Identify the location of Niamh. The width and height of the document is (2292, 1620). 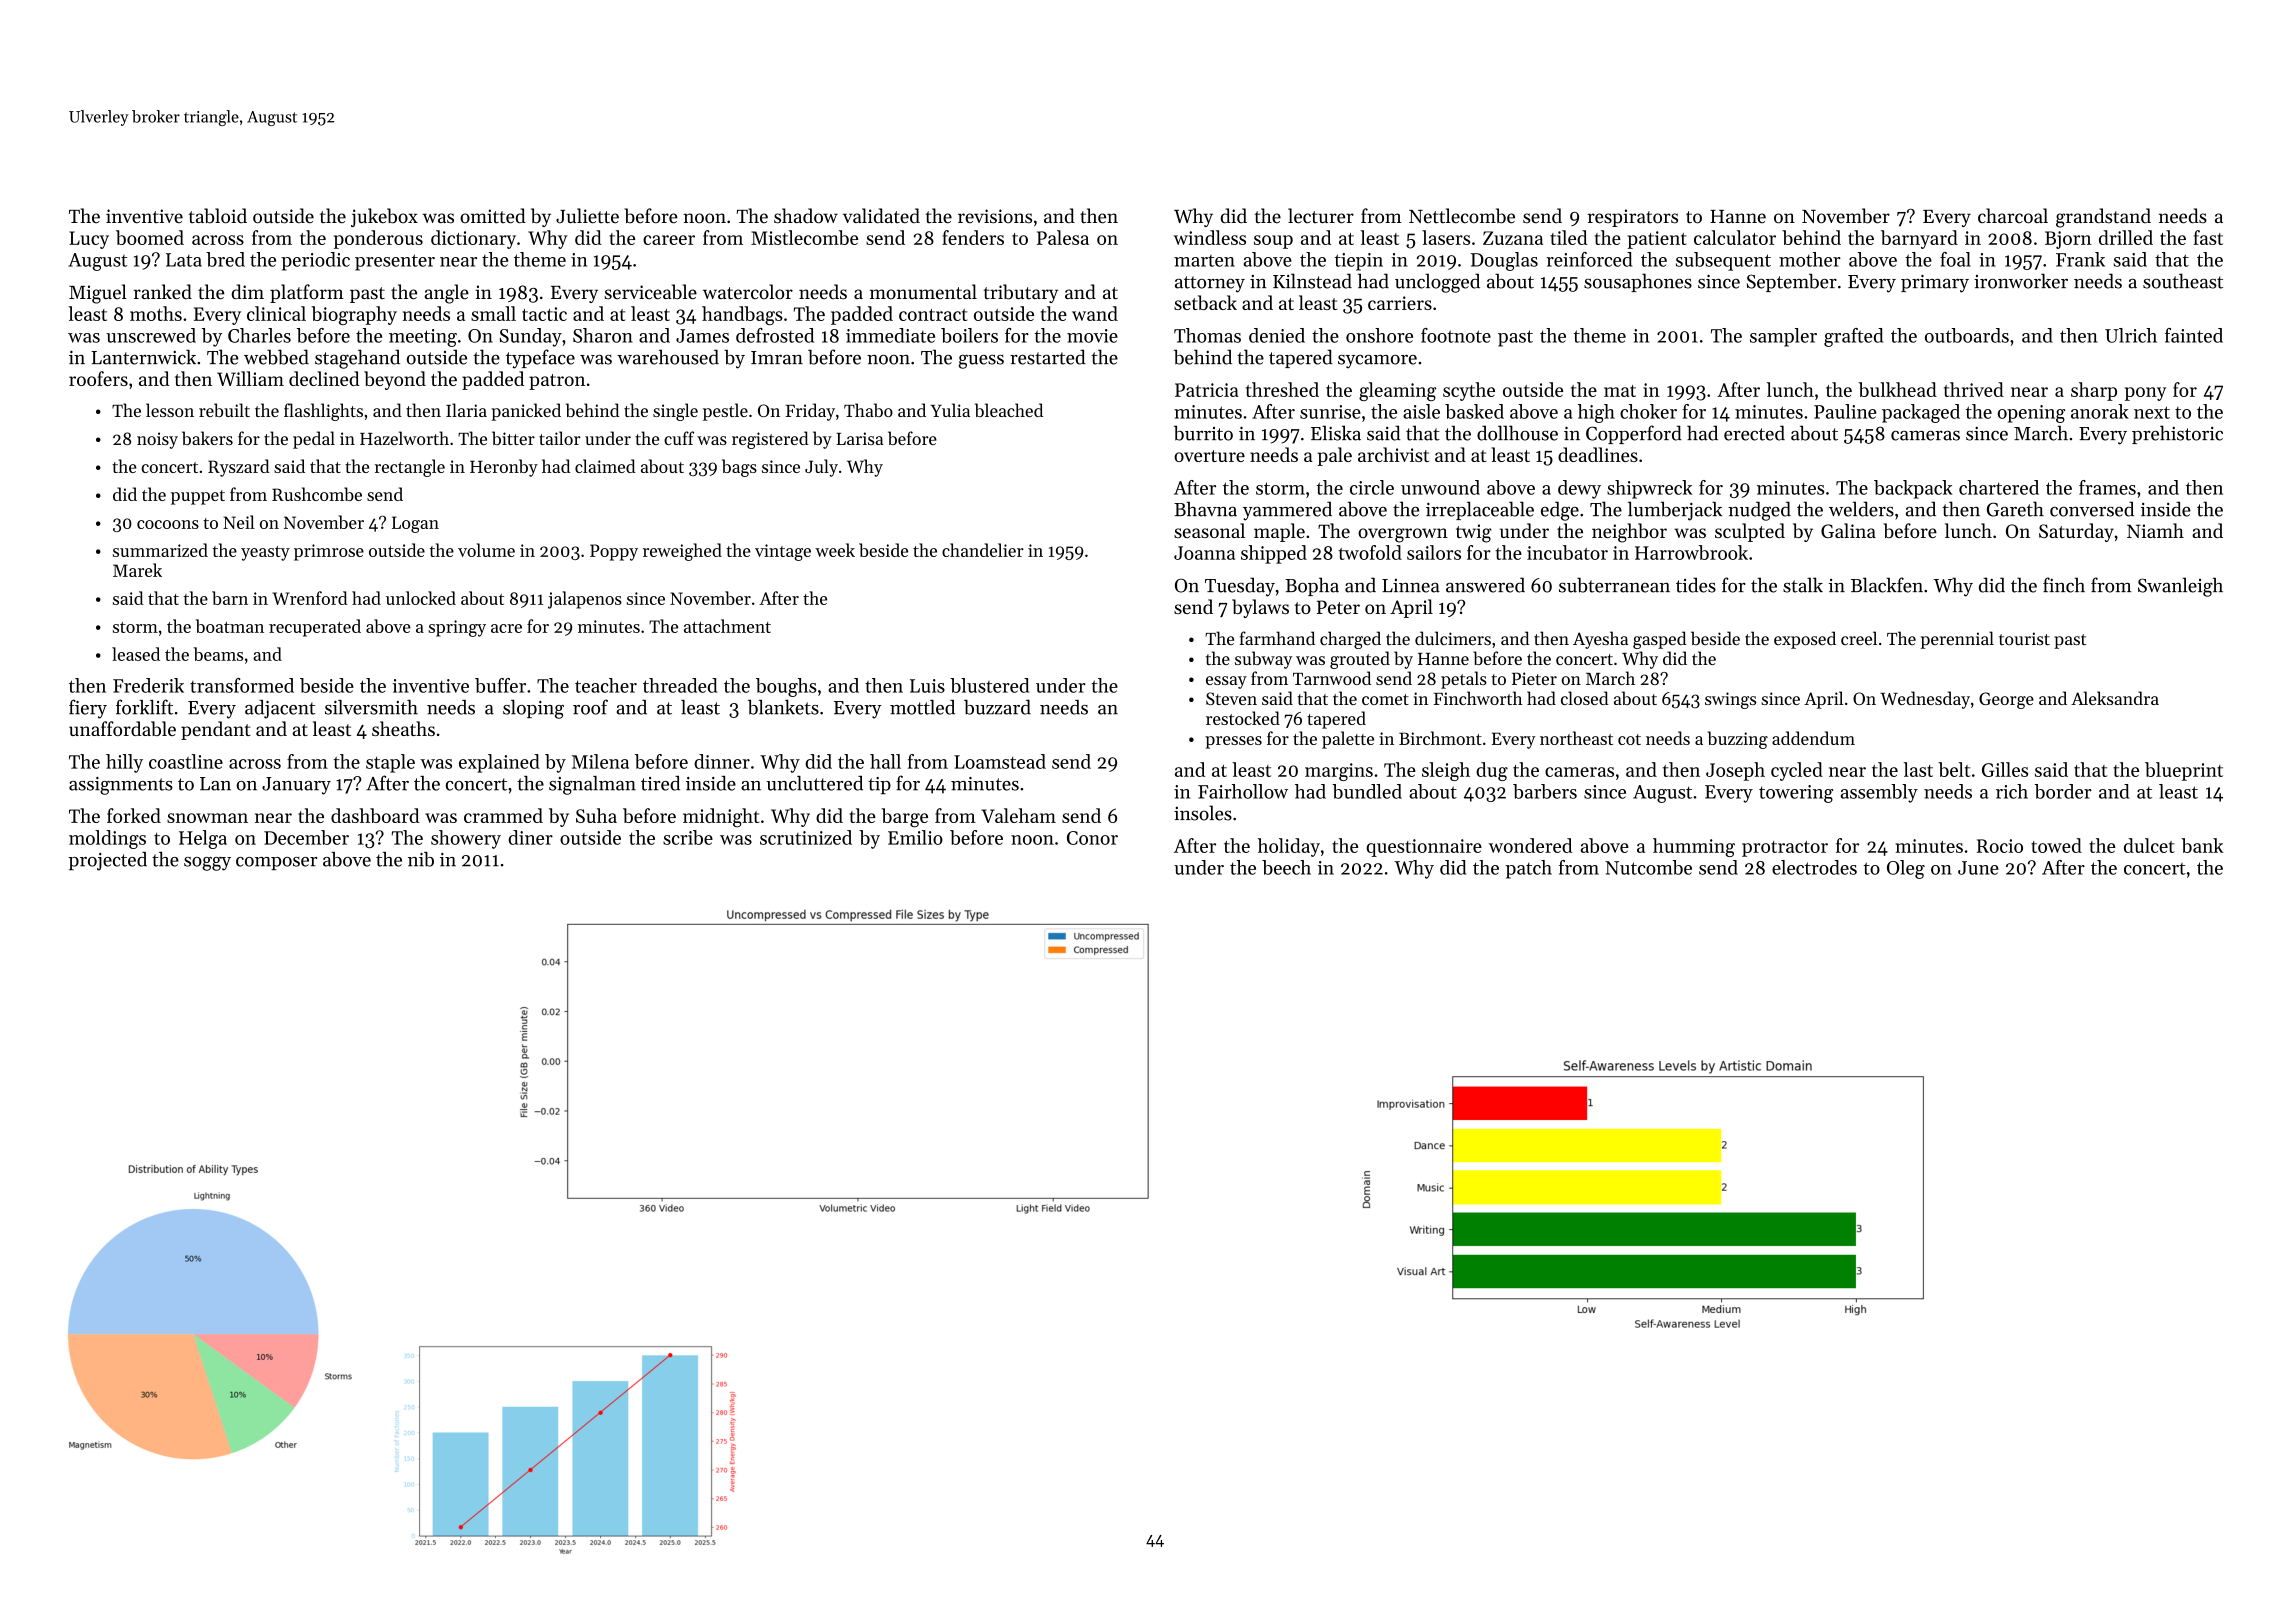
(2155, 530).
